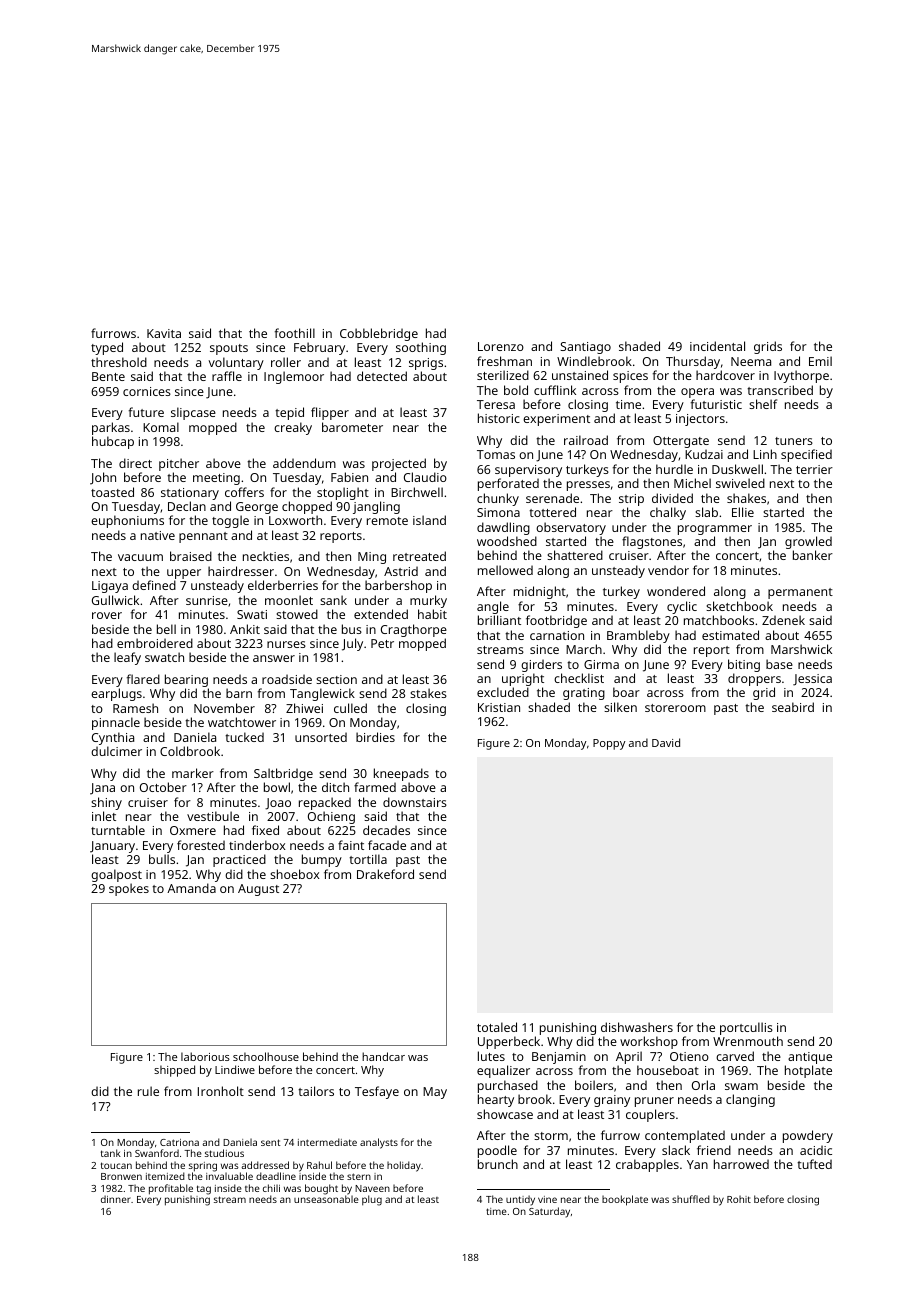  What do you see at coordinates (382, 643) in the image?
I see `Petr` at bounding box center [382, 643].
